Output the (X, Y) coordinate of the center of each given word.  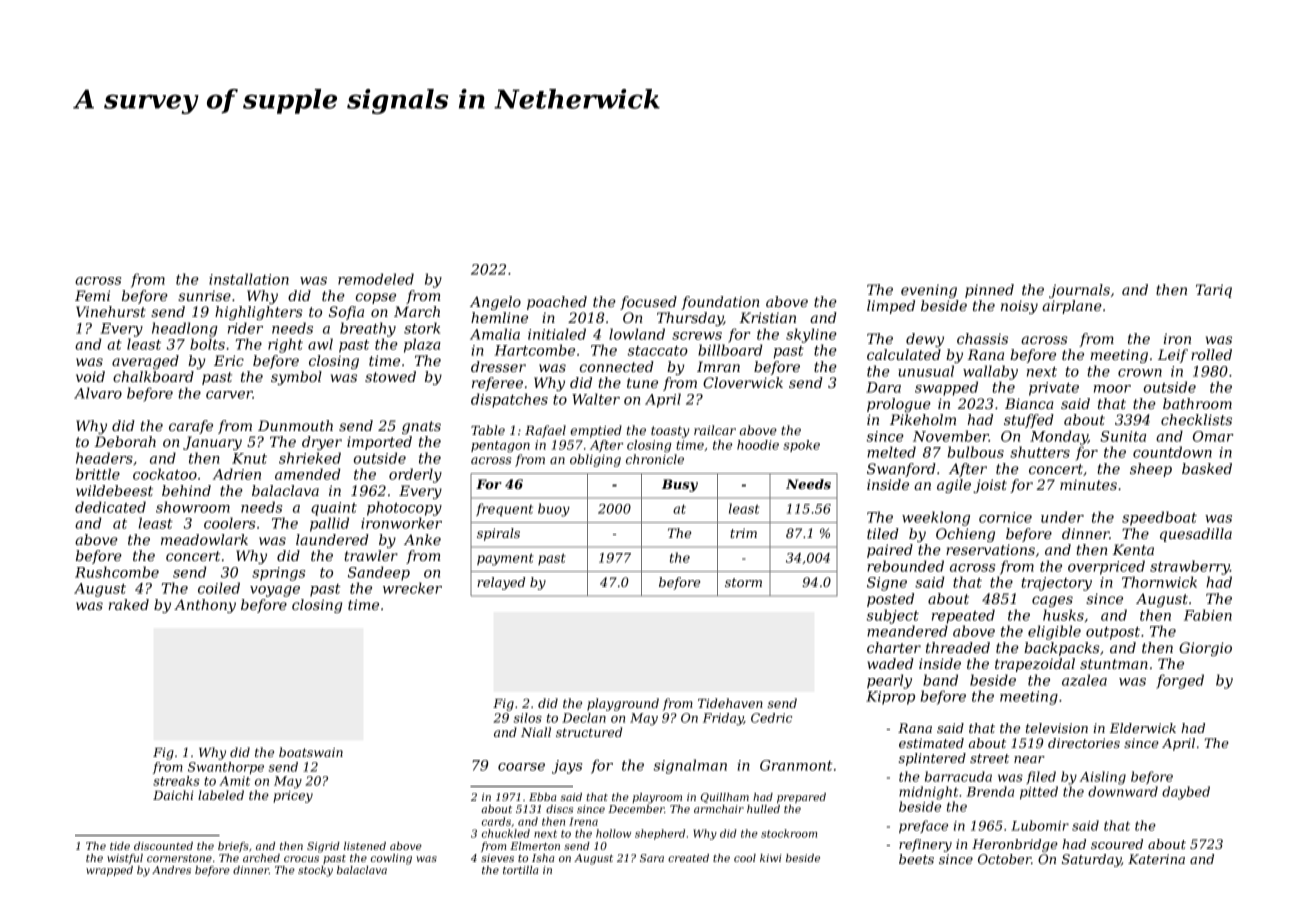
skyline (811, 335)
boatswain (311, 752)
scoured (1117, 844)
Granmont (796, 765)
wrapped (109, 871)
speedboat (1159, 518)
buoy (554, 510)
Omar (1213, 436)
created (688, 858)
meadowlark (204, 539)
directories (1084, 743)
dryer (322, 443)
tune (642, 383)
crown (1140, 373)
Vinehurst (111, 311)
